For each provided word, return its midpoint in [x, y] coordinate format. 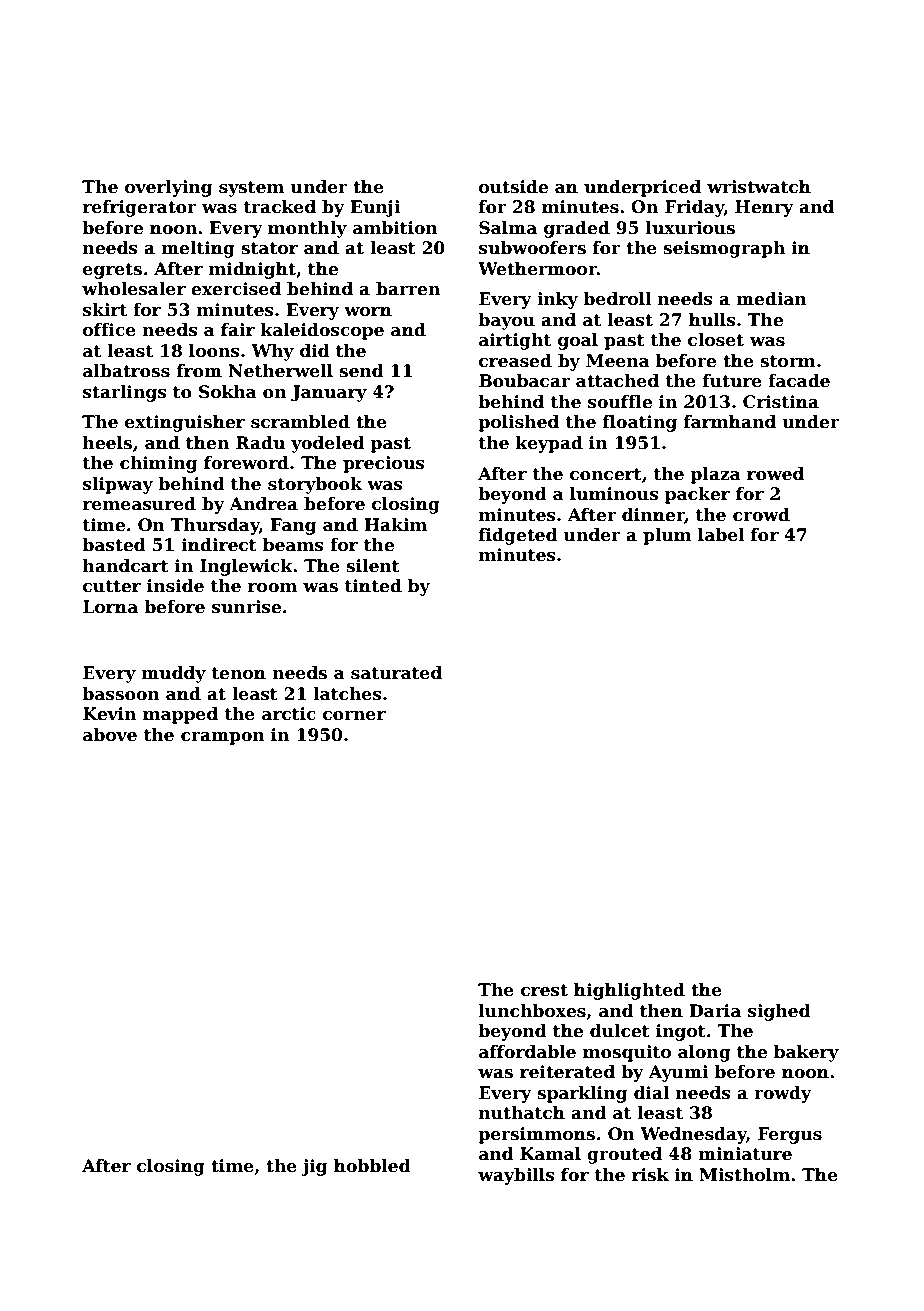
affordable [527, 1052]
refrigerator [140, 208]
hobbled [372, 1166]
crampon [223, 738]
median [771, 299]
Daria [715, 1011]
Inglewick [246, 567]
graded [577, 229]
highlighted [629, 991]
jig [314, 1167]
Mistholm [744, 1175]
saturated [396, 673]
